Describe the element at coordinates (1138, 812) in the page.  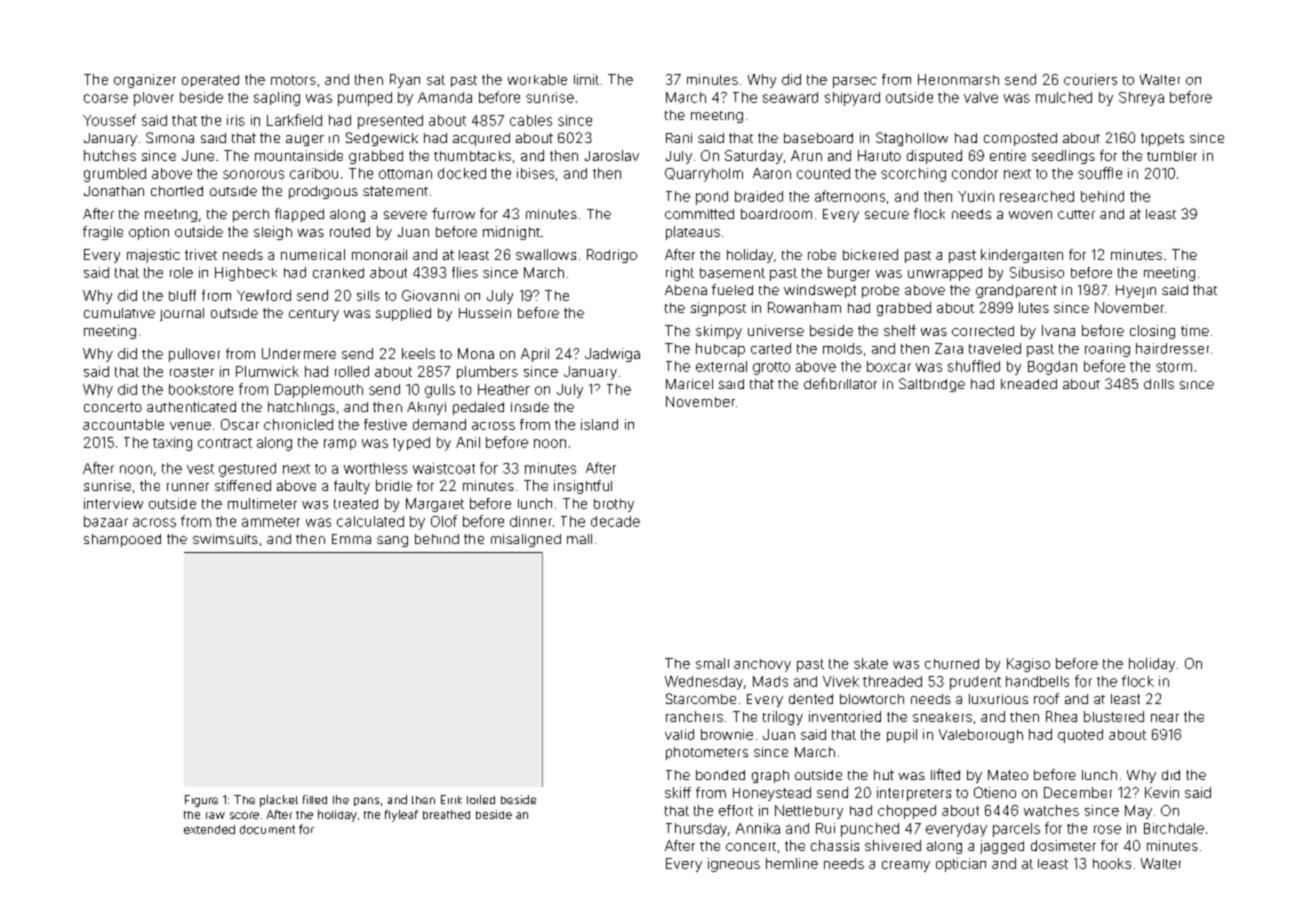
I see `May` at that location.
